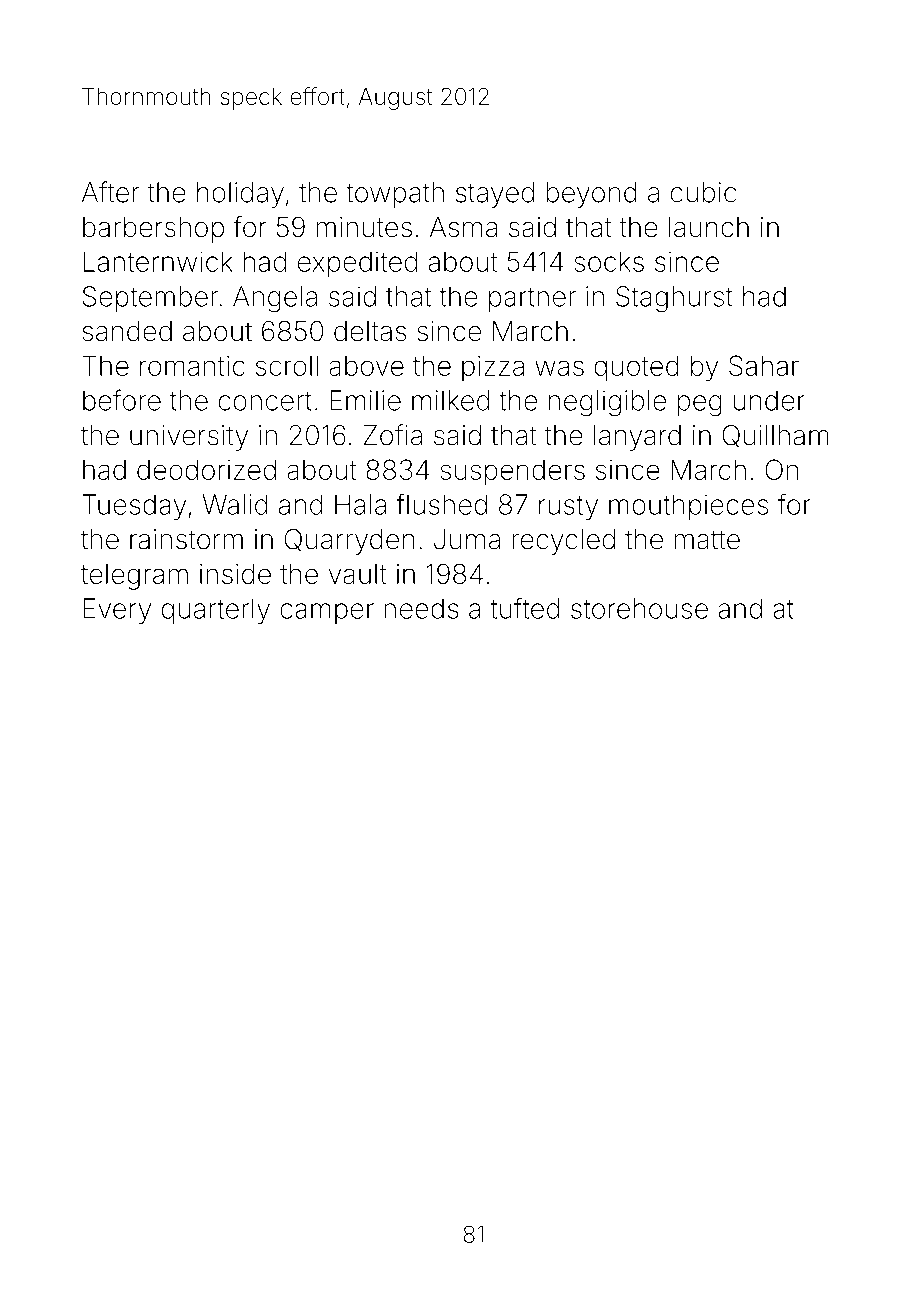  What do you see at coordinates (703, 192) in the document?
I see `cubic` at bounding box center [703, 192].
